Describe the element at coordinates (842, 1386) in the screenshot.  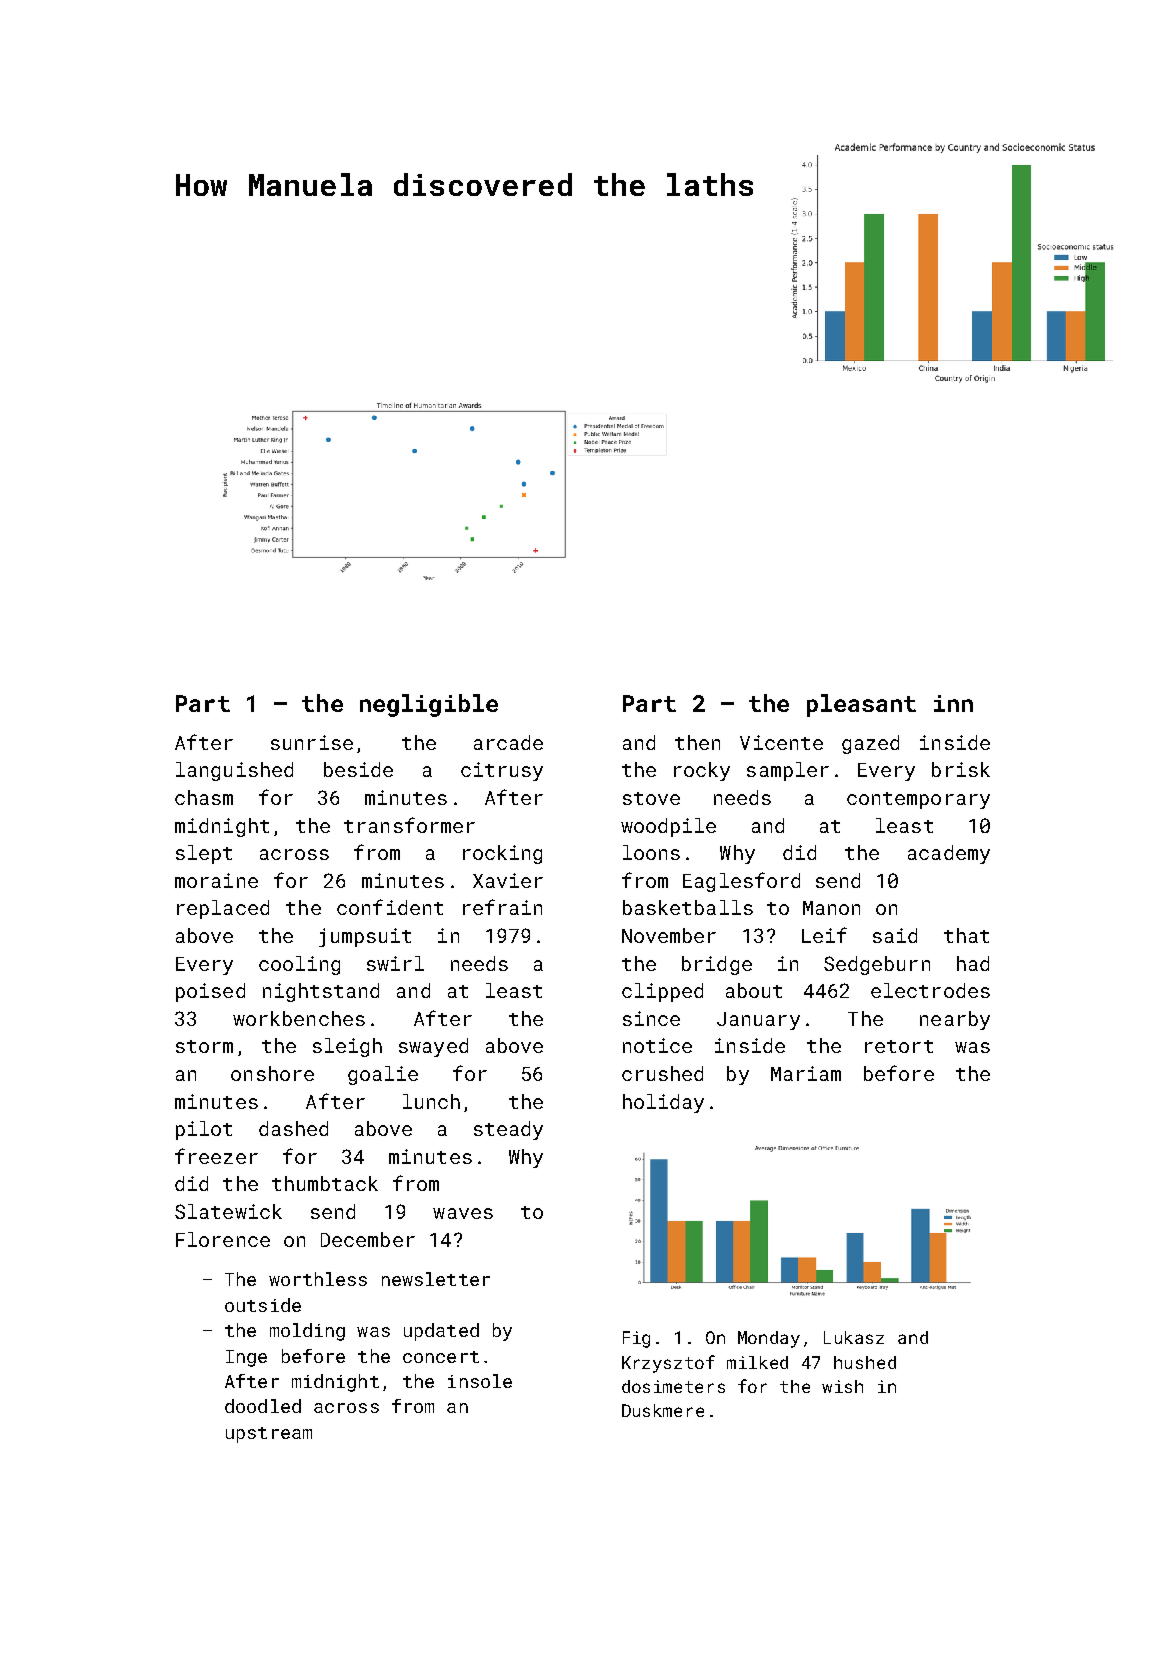
I see `wish` at that location.
